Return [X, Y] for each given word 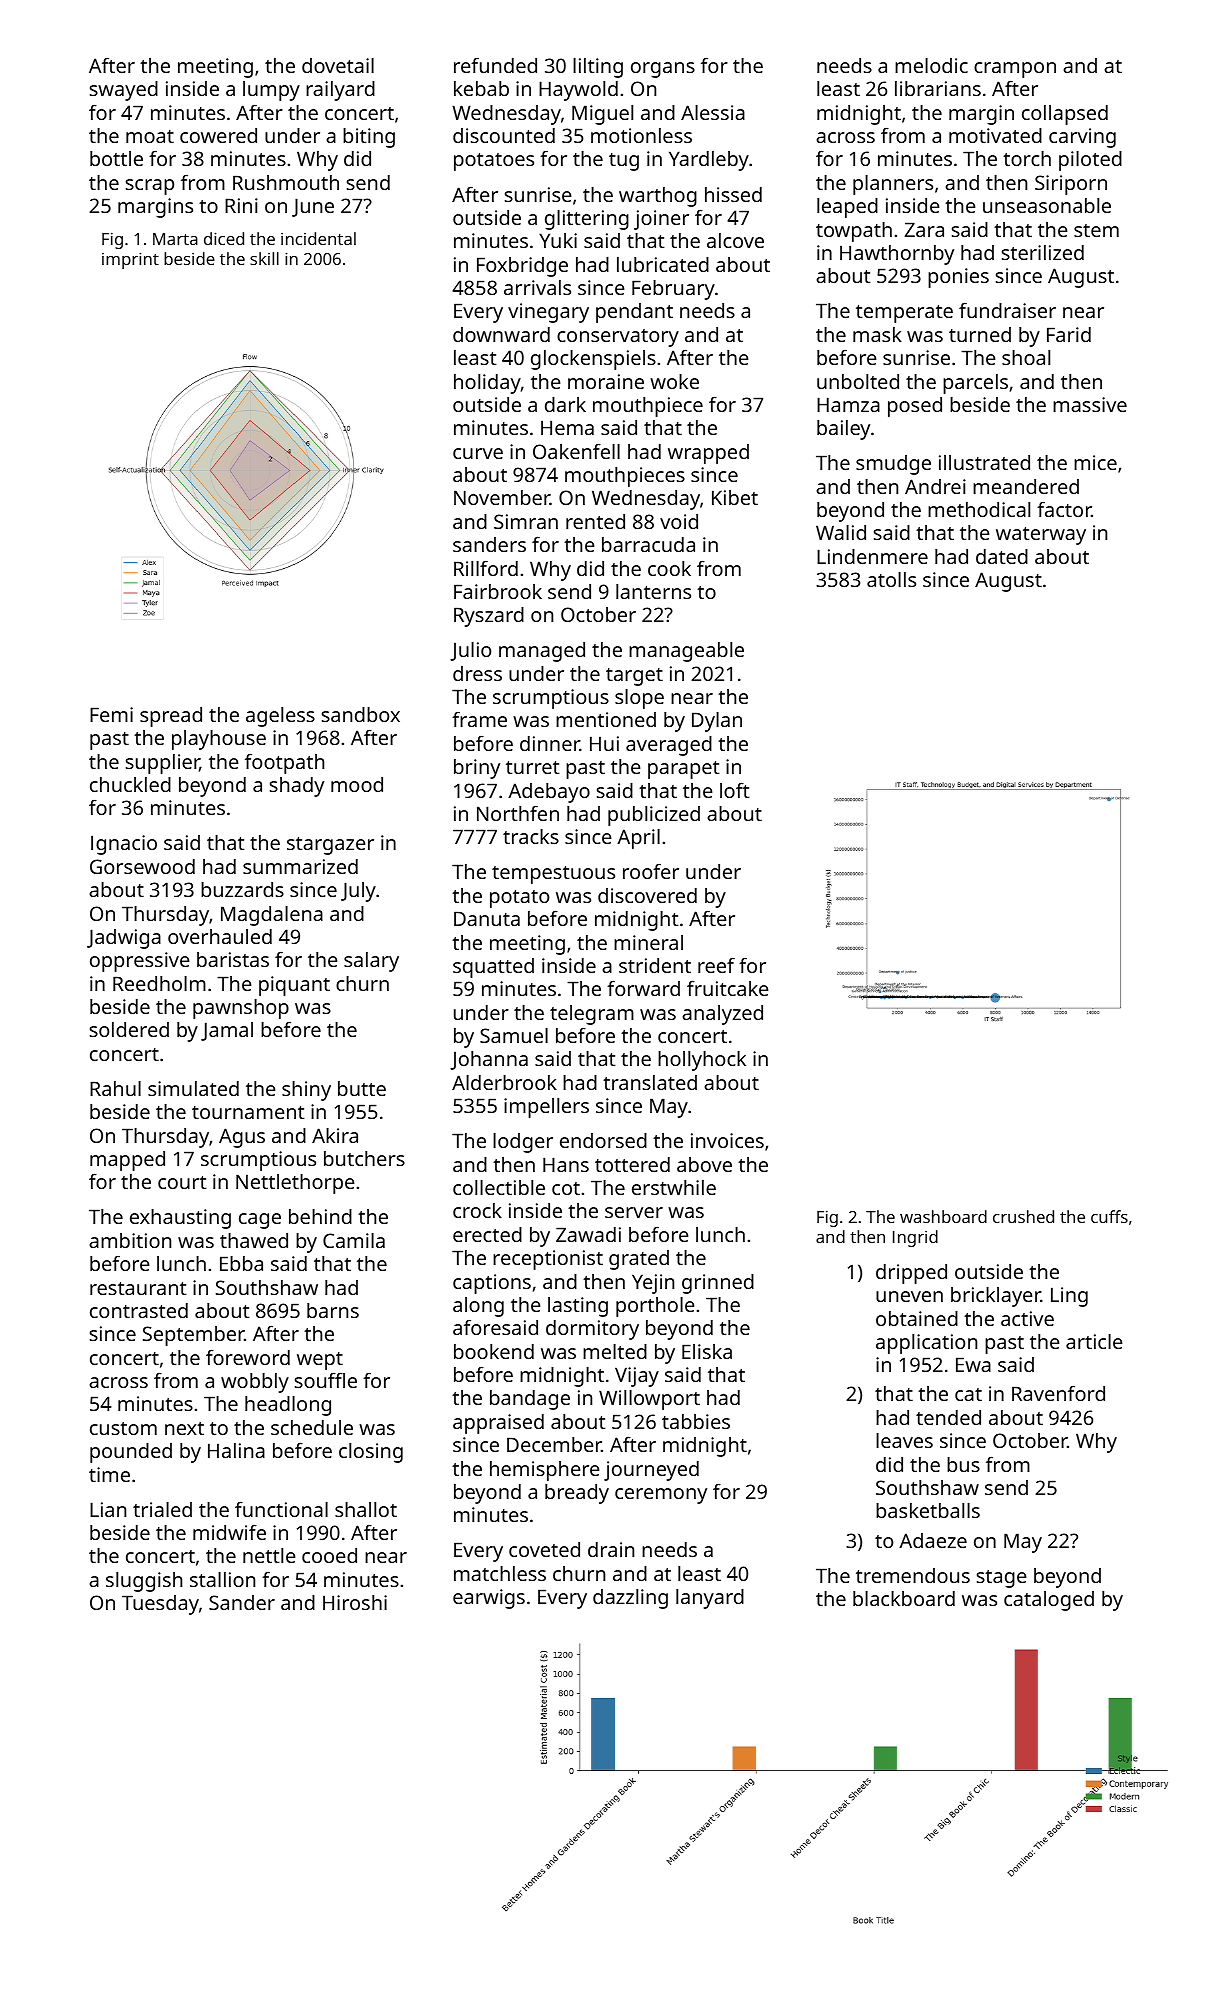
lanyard [710, 1599]
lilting [598, 68]
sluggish [144, 1582]
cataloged [1049, 1601]
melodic [931, 65]
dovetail [338, 65]
